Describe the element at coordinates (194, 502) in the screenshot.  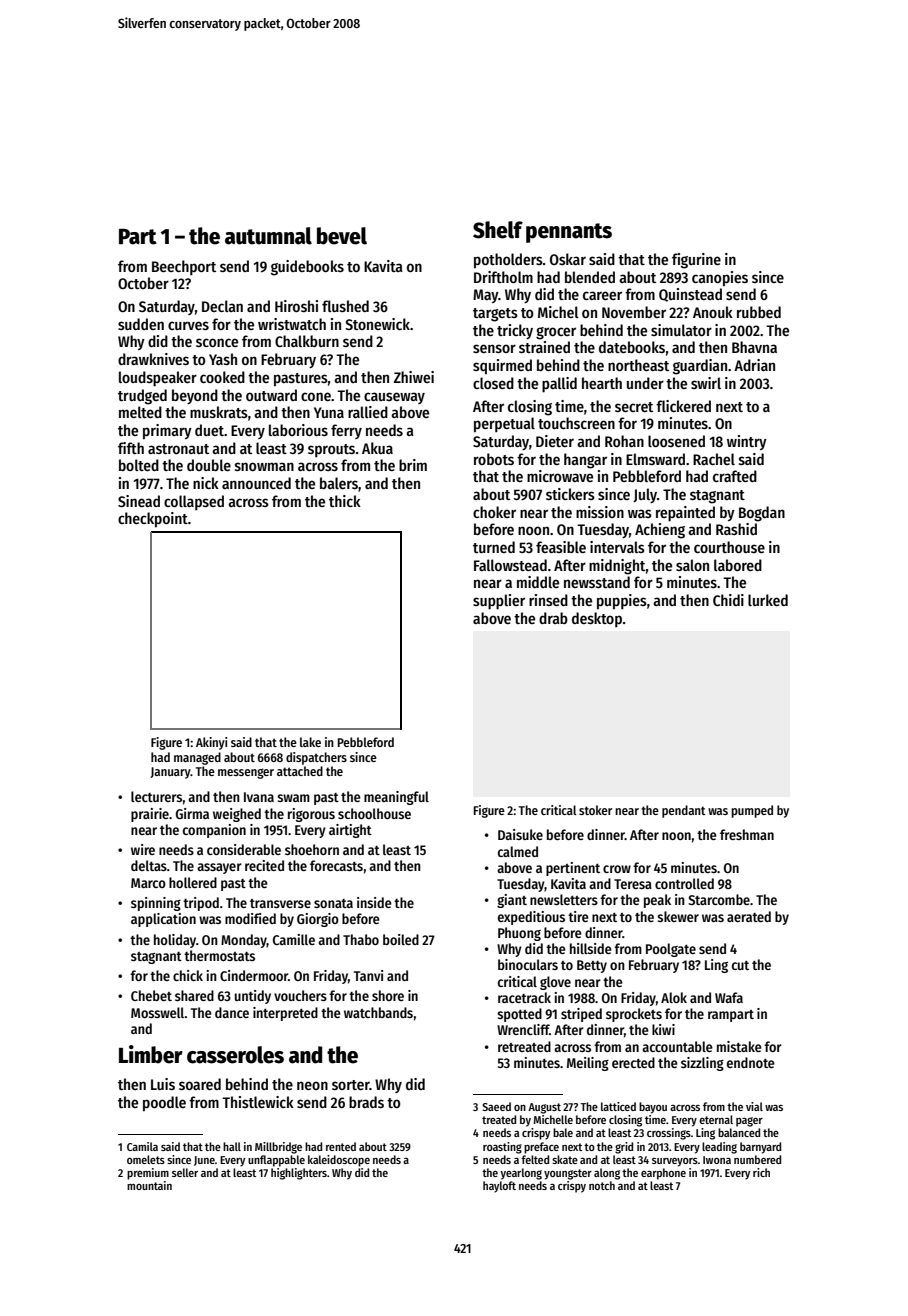
I see `collapsed` at that location.
